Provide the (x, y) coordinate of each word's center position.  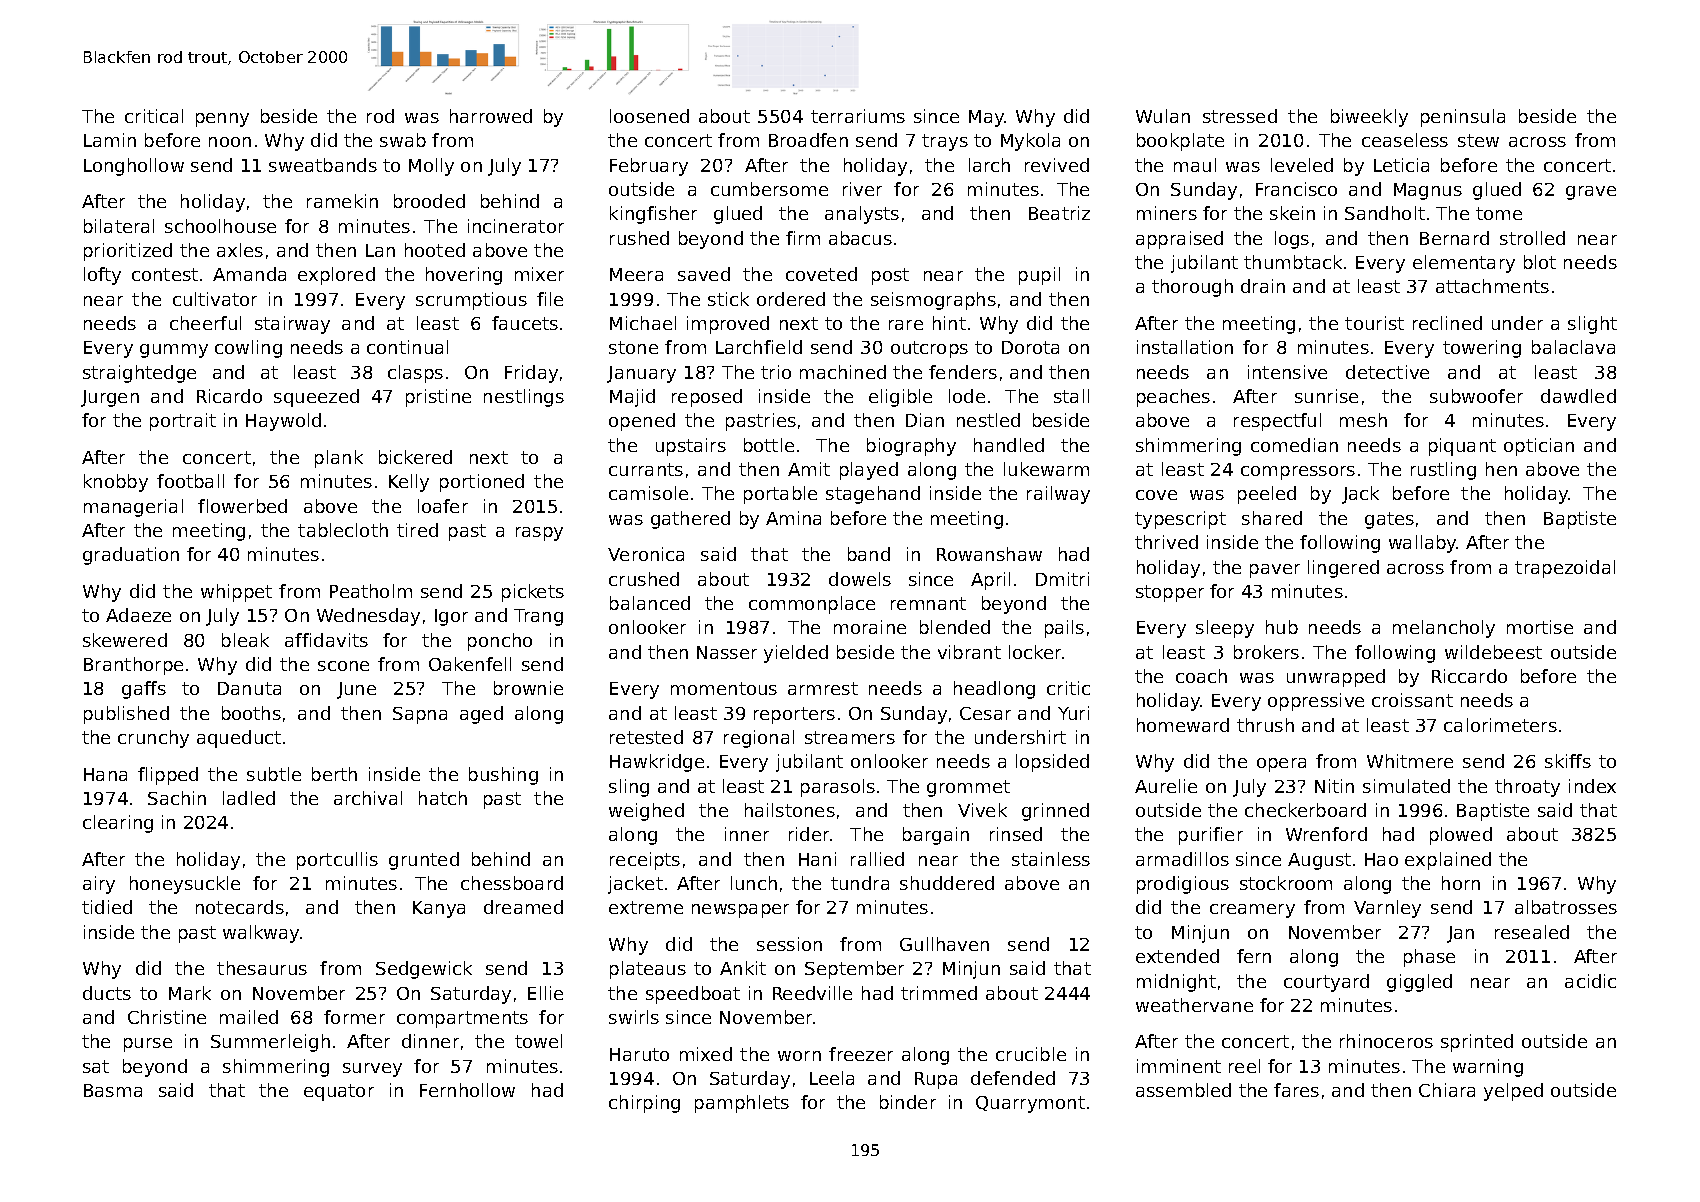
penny (222, 120)
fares (1296, 1090)
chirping (644, 1104)
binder (908, 1102)
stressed (1240, 116)
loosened (649, 116)
